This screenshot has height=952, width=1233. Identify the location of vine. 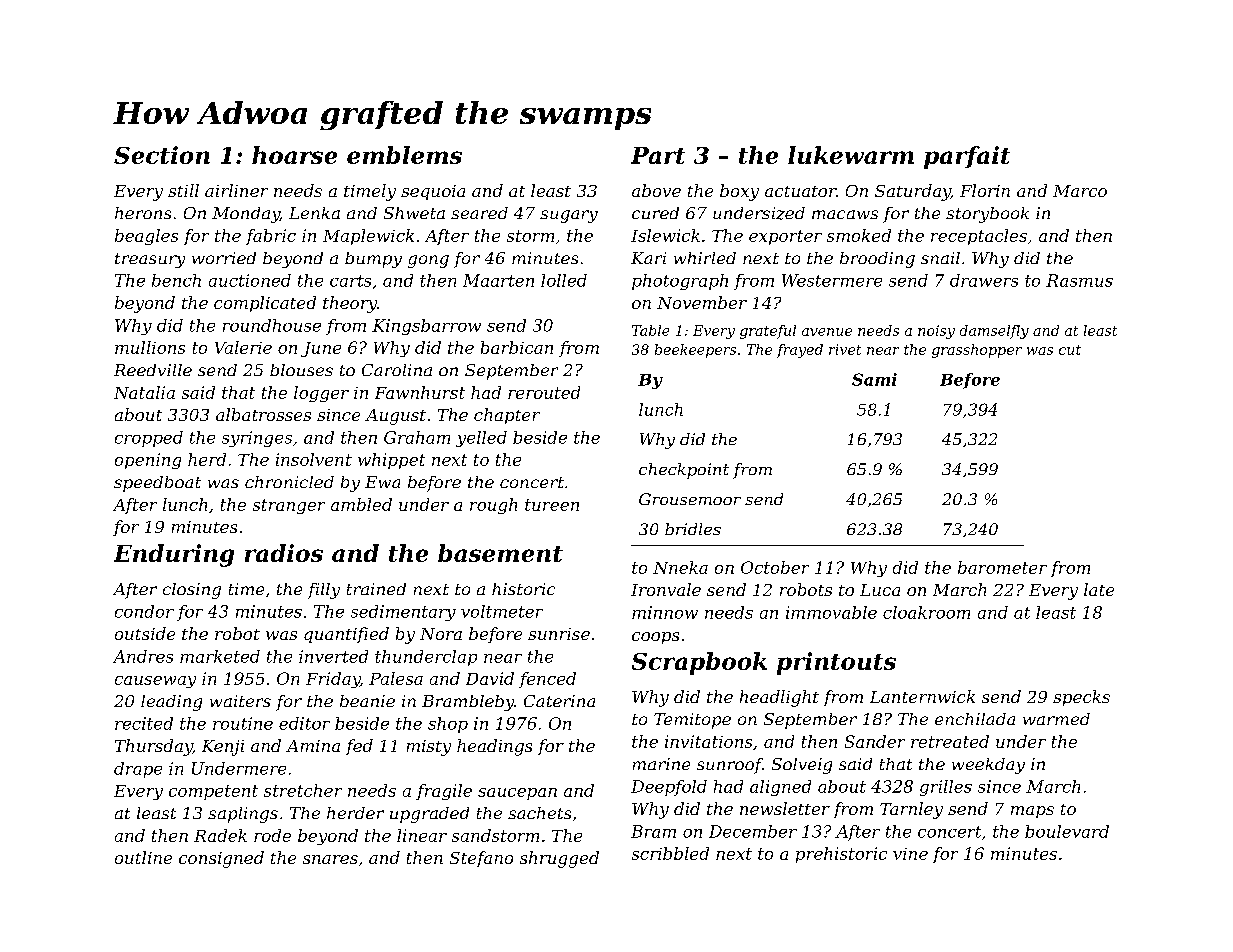
(910, 854).
